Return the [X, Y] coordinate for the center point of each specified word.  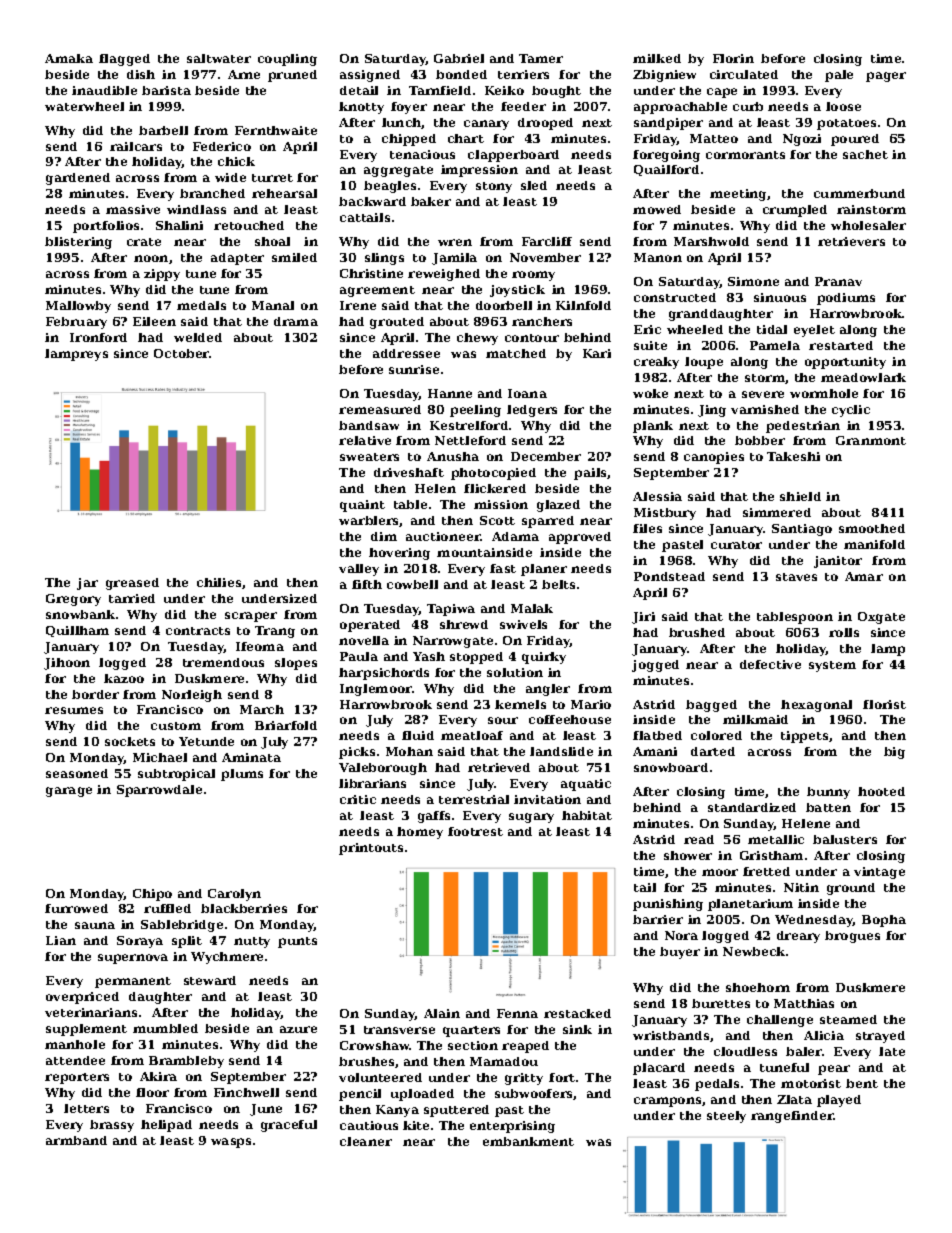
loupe [704, 363]
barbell [163, 130]
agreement [377, 291]
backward [372, 201]
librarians [372, 783]
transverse [399, 1030]
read [699, 839]
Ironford [98, 337]
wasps [231, 1143]
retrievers [851, 241]
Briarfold [286, 725]
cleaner [366, 1141]
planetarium [750, 905]
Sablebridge [182, 926]
